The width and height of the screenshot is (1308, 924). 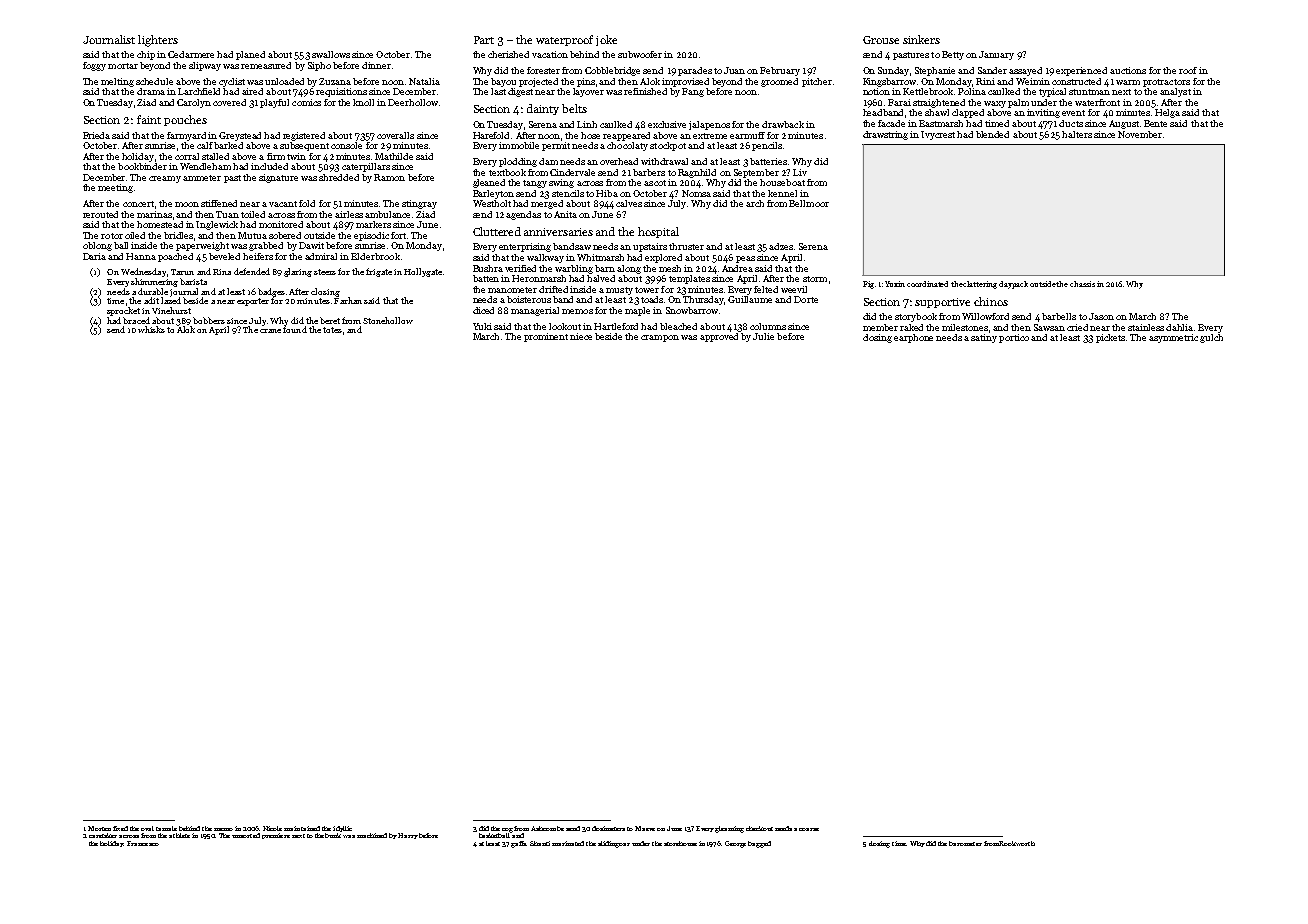 What do you see at coordinates (158, 41) in the screenshot?
I see `lighters` at bounding box center [158, 41].
